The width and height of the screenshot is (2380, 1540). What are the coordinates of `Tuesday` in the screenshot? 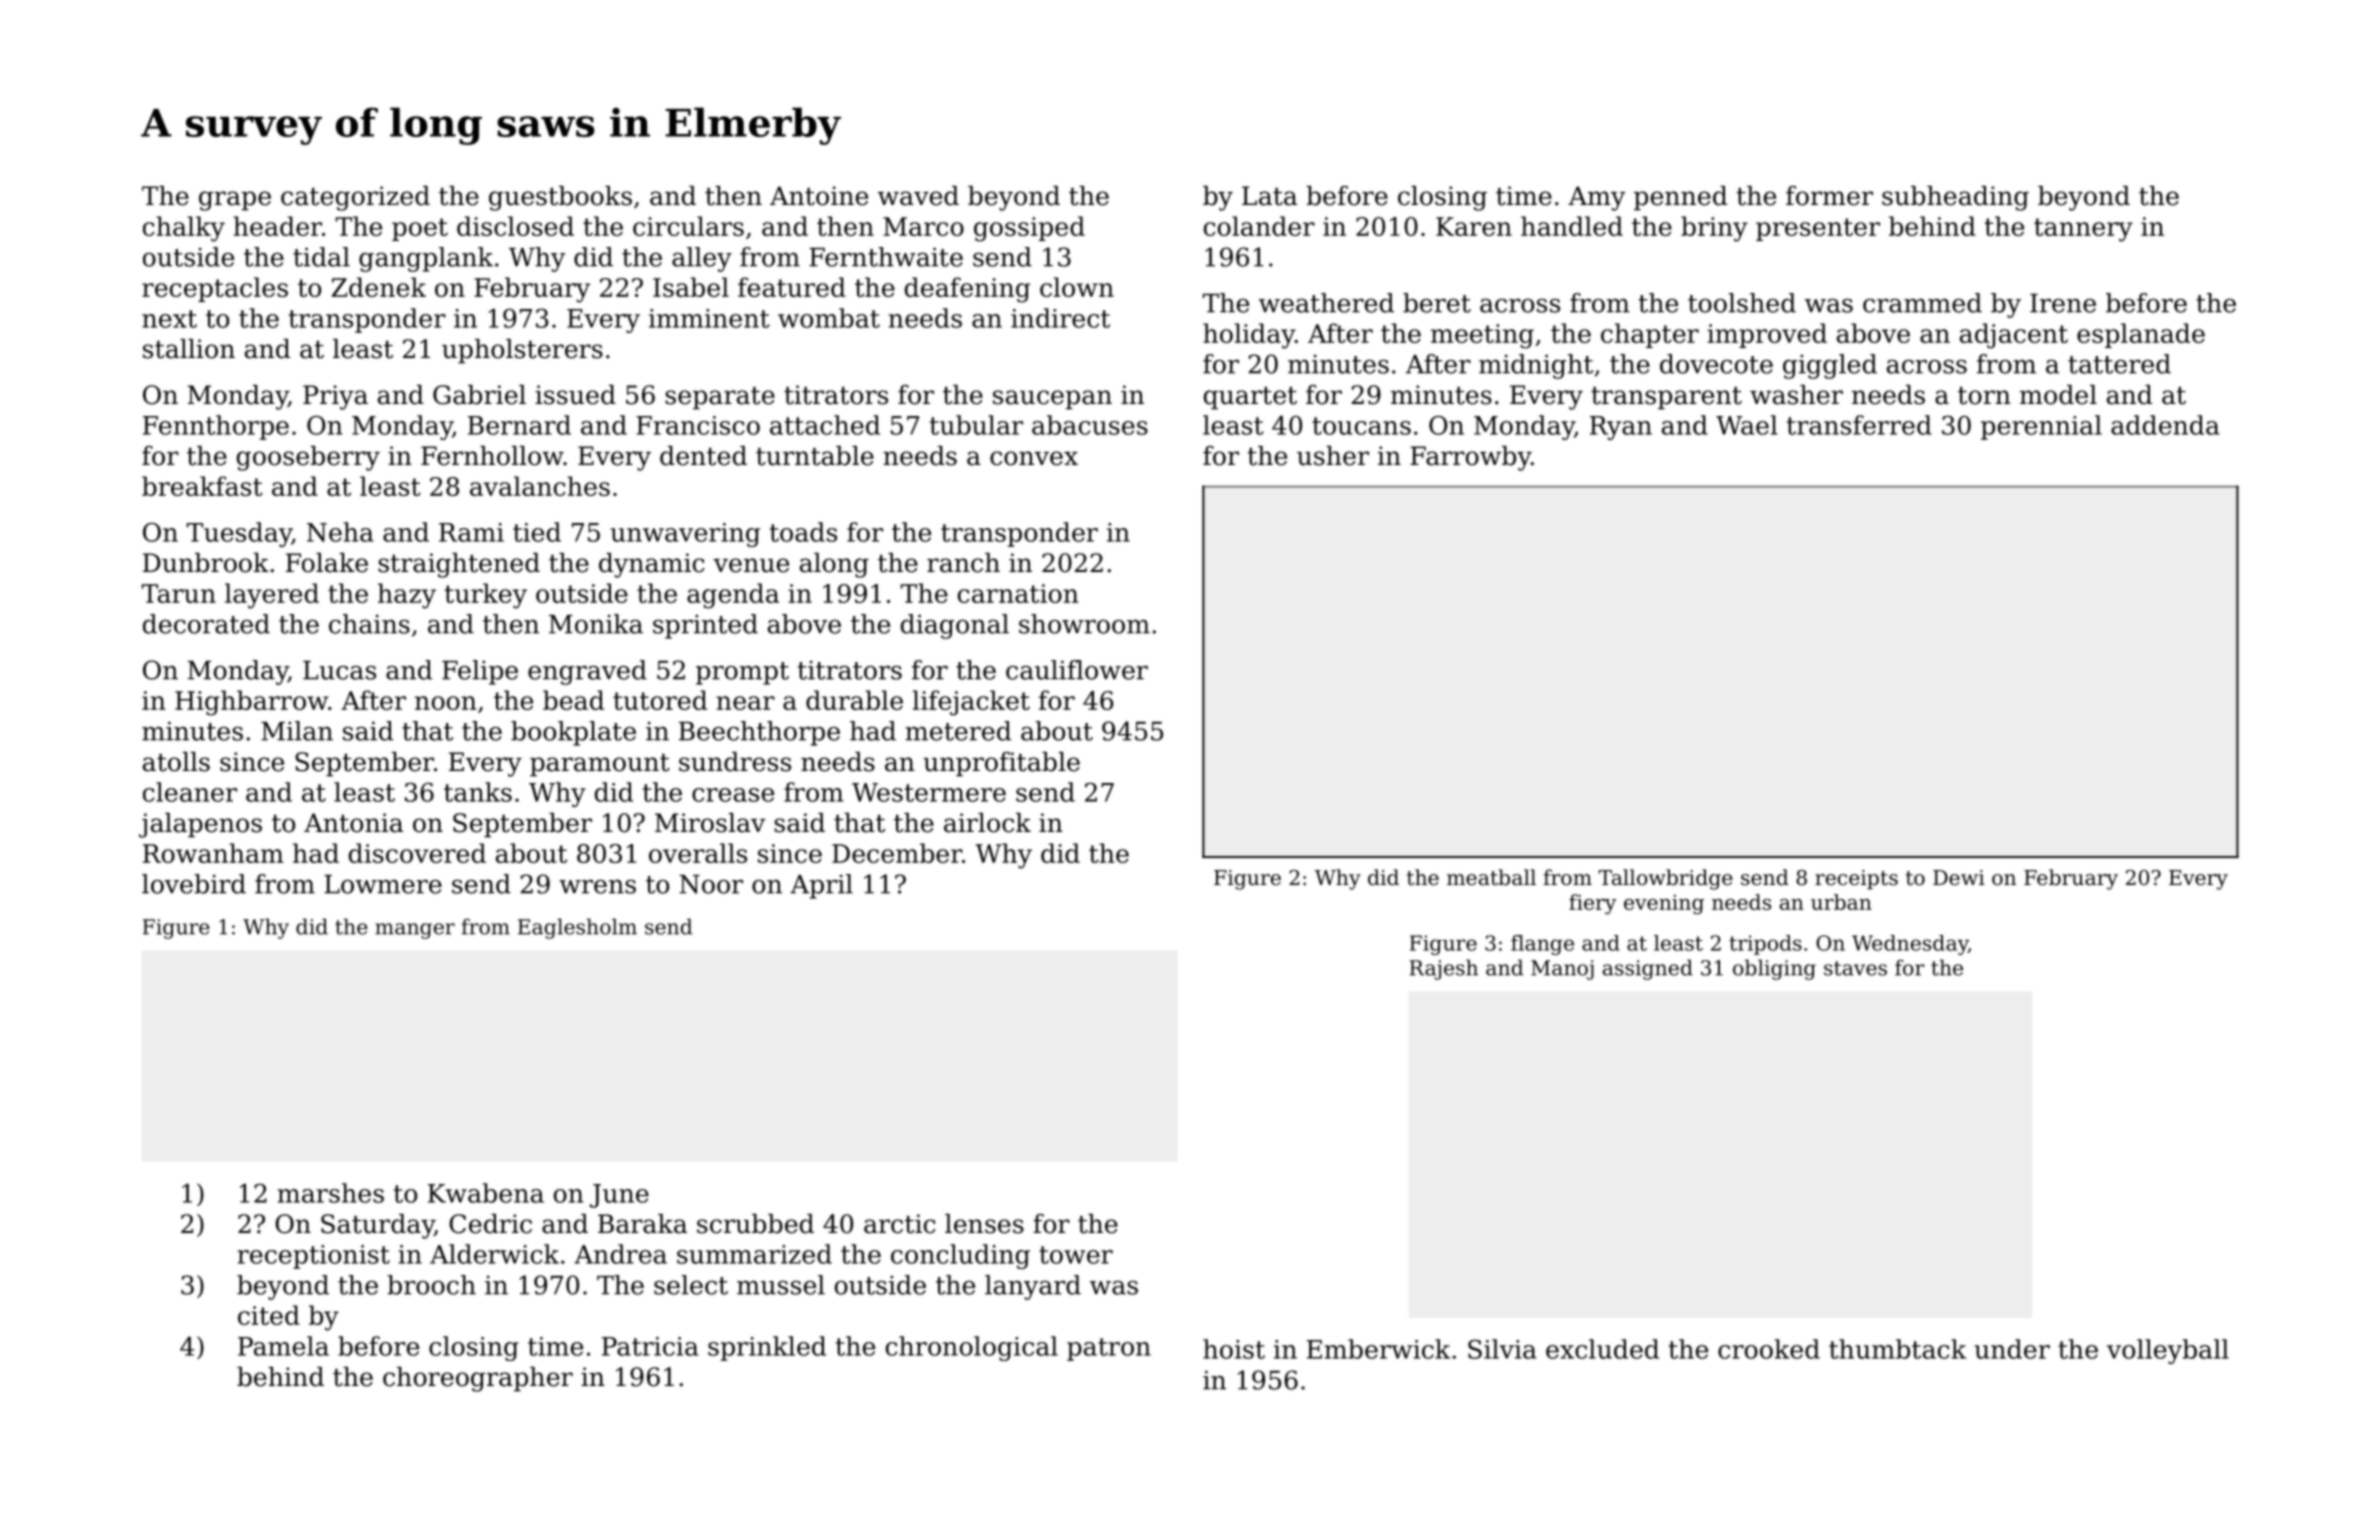 It's located at (239, 534).
